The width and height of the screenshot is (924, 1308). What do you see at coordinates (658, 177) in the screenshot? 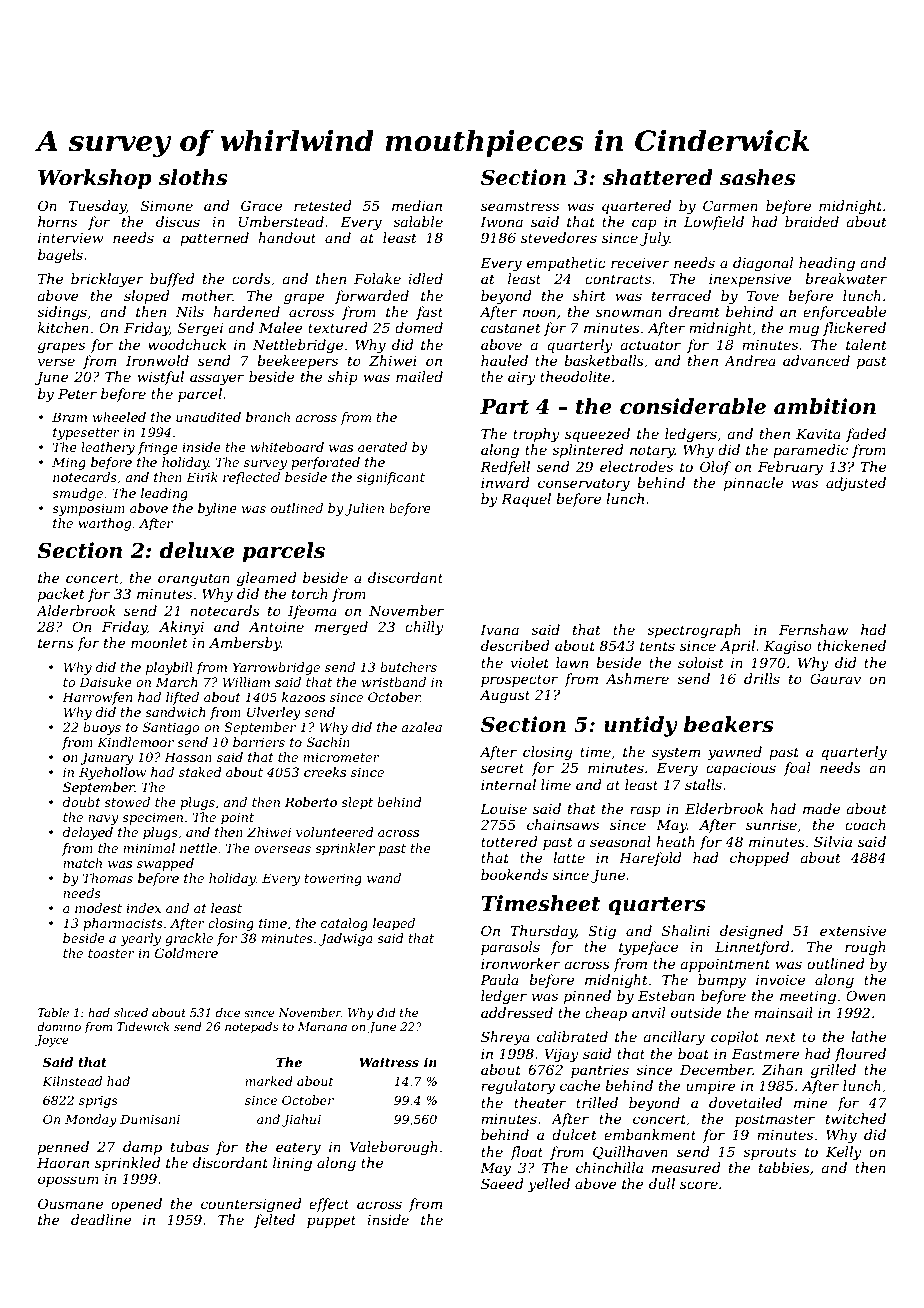
I see `shattered` at bounding box center [658, 177].
